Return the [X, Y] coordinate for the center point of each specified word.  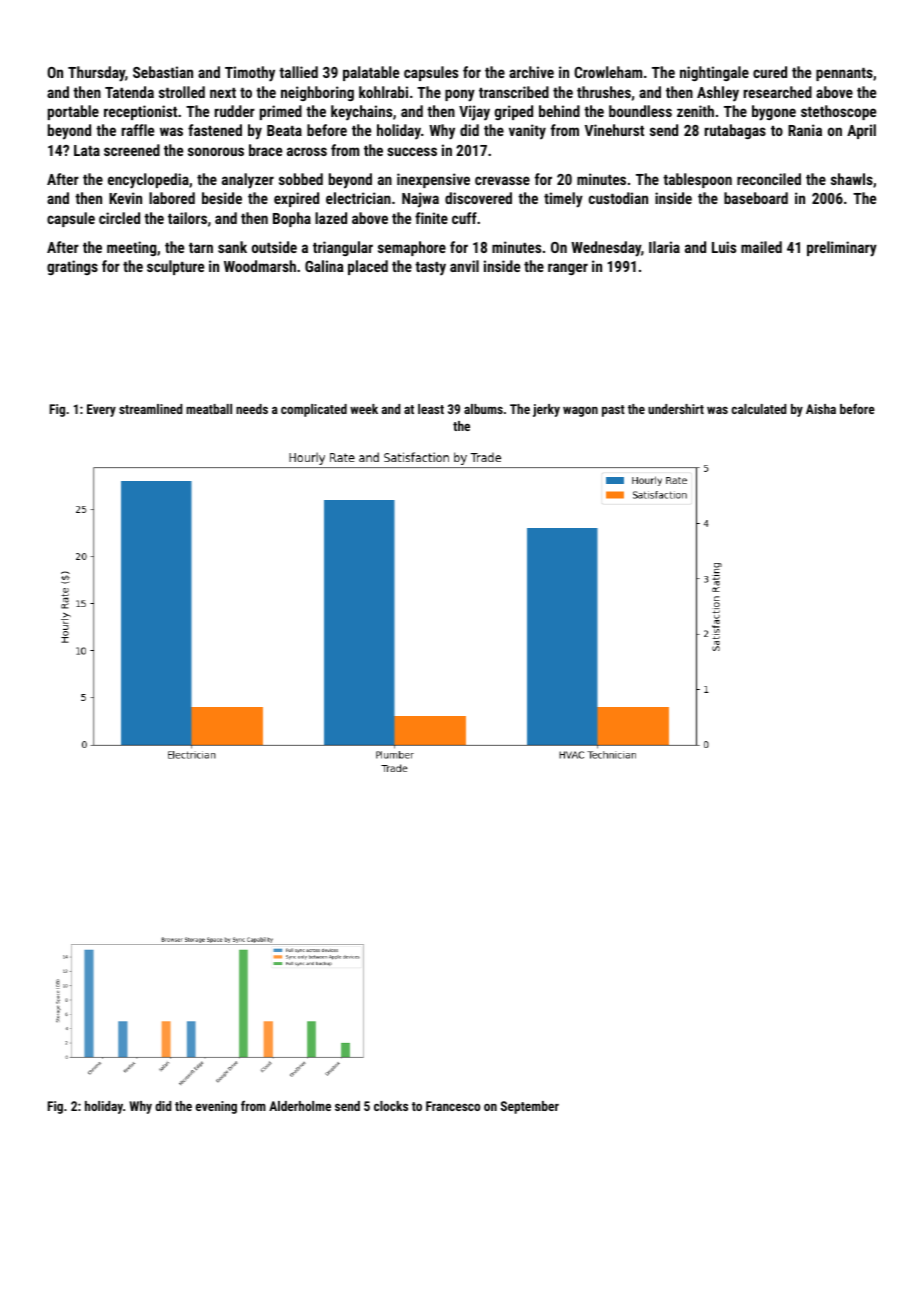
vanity [527, 132]
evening [216, 1107]
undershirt [676, 409]
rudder [235, 111]
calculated [759, 409]
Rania [805, 130]
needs [252, 409]
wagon [580, 412]
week [364, 409]
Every [101, 410]
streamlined [151, 409]
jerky [546, 410]
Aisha [821, 409]
